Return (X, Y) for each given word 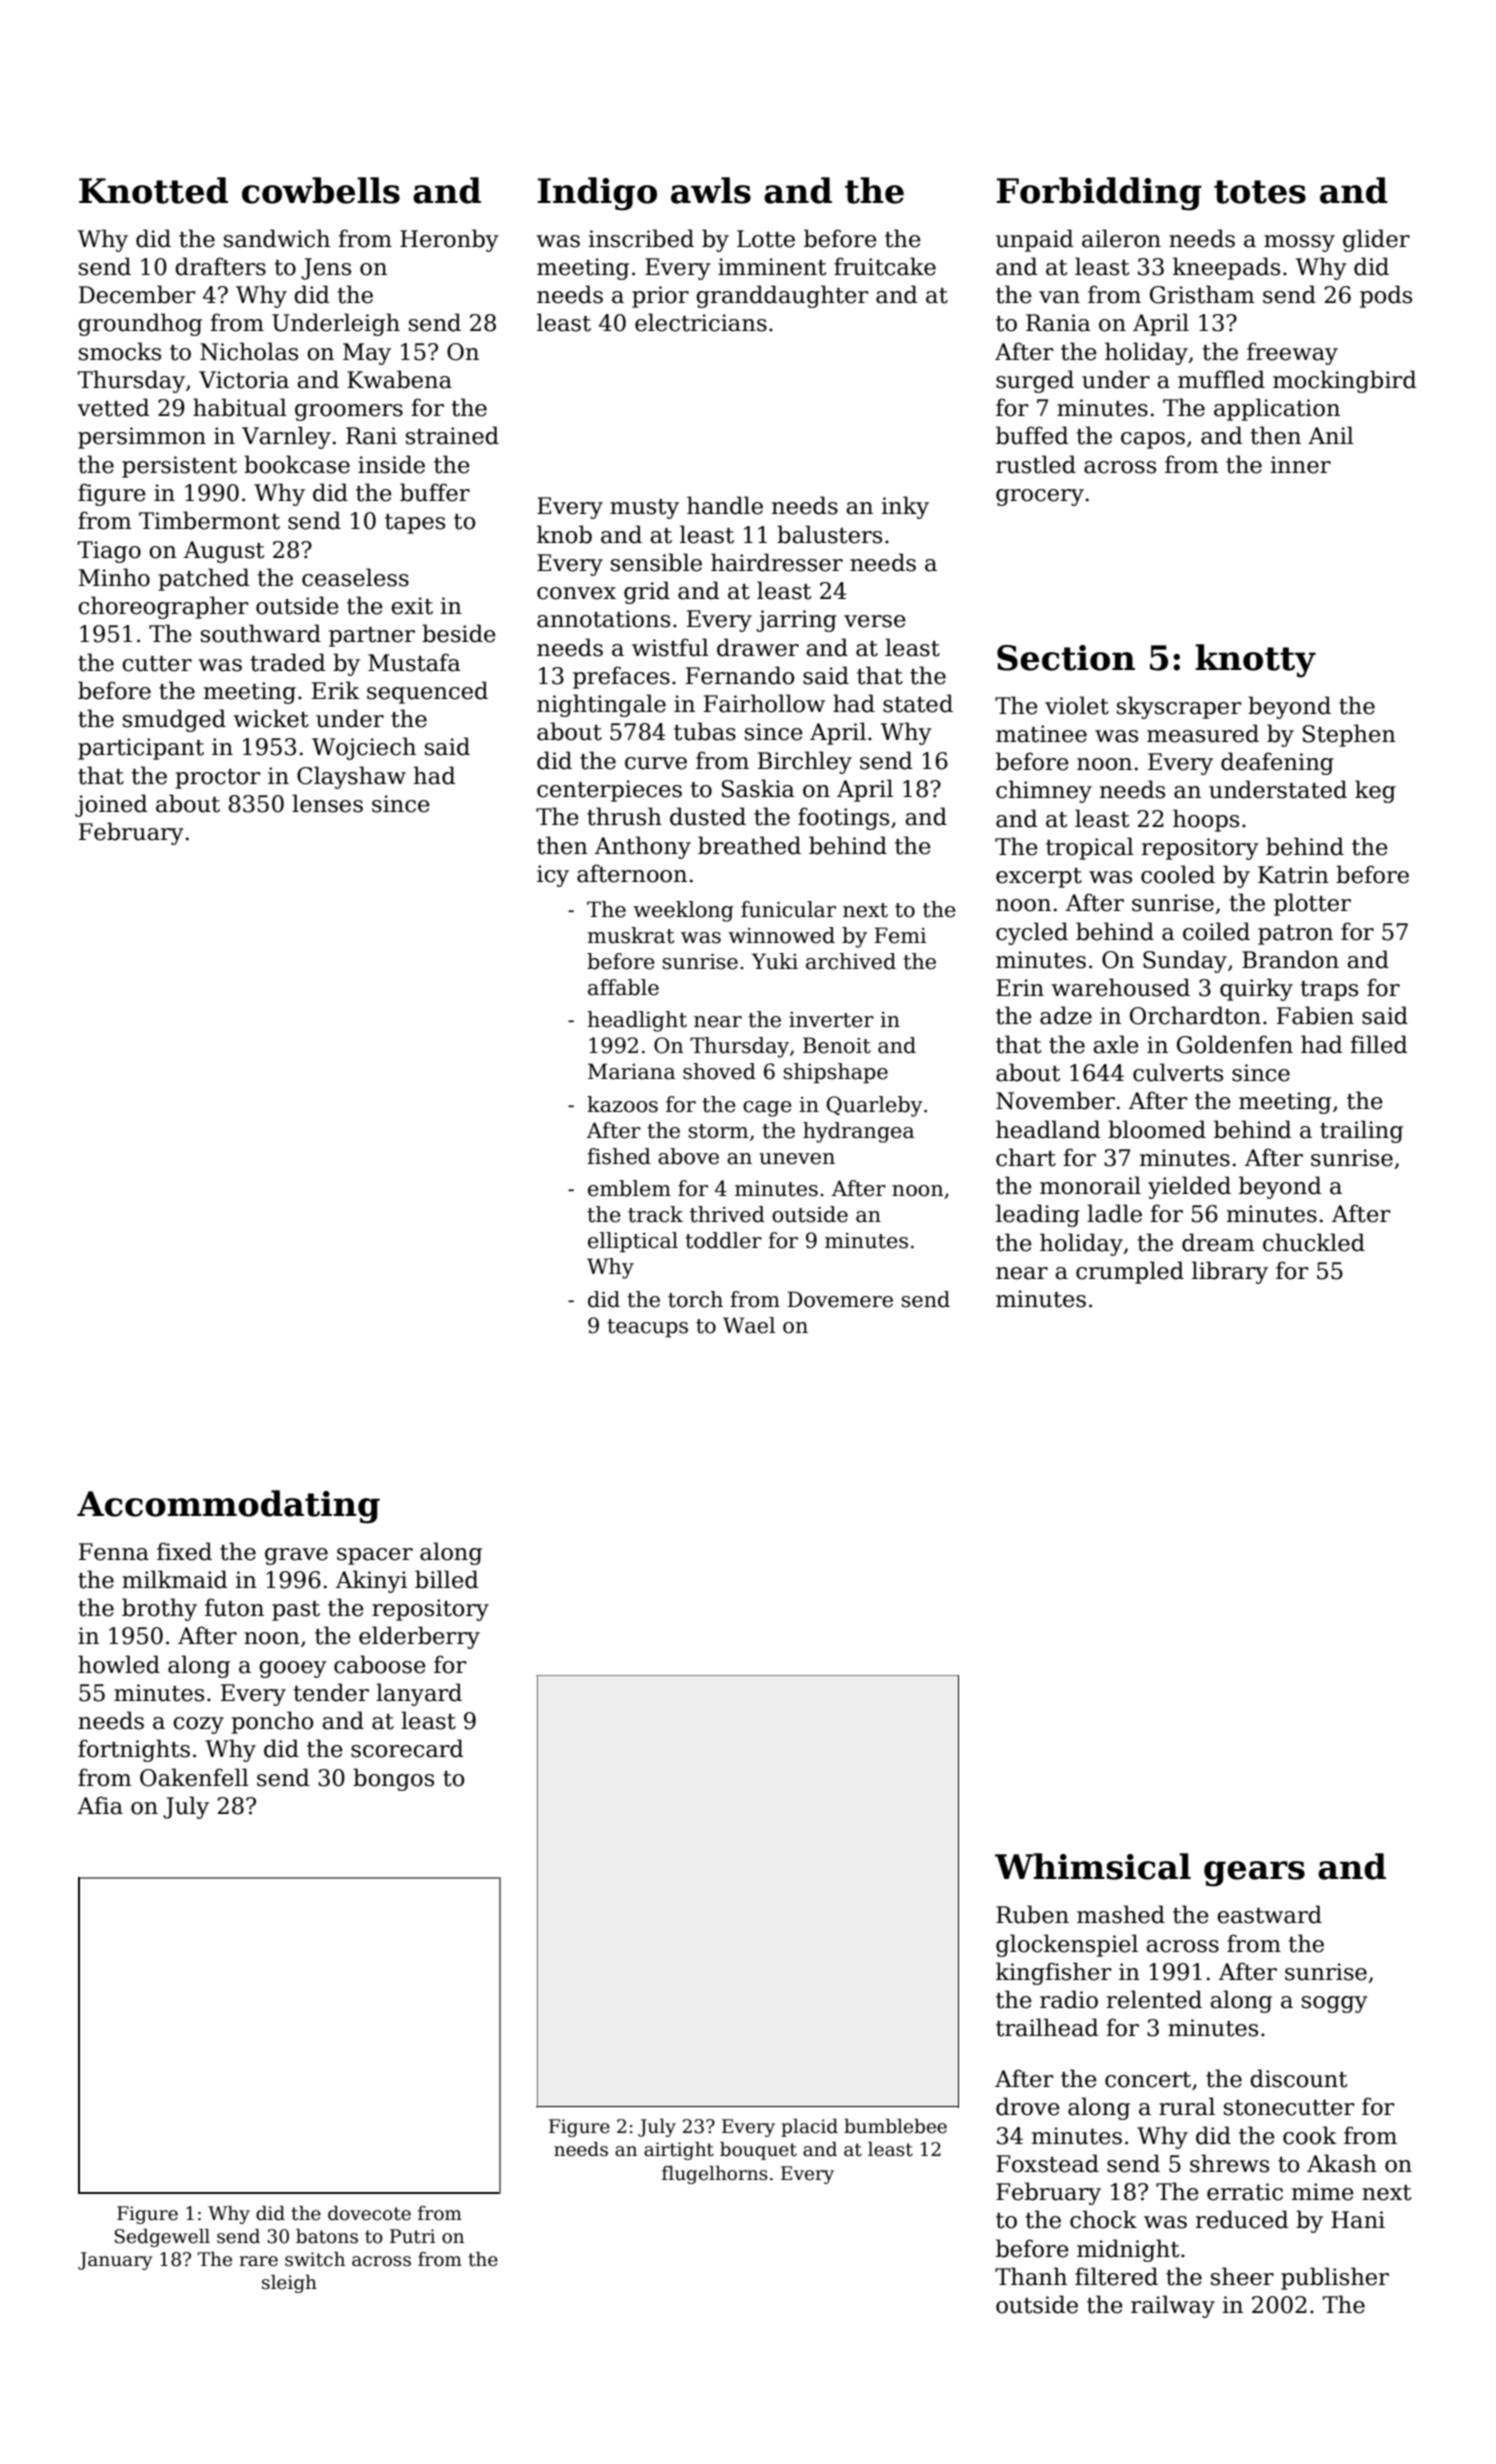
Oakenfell (194, 1777)
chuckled (1314, 1242)
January (115, 2261)
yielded (1189, 1187)
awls (711, 190)
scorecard (407, 1748)
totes (1260, 192)
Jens (326, 269)
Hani (1358, 2220)
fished (619, 1156)
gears (1254, 1874)
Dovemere (840, 1299)
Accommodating (228, 1507)
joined (111, 805)
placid (809, 2128)
